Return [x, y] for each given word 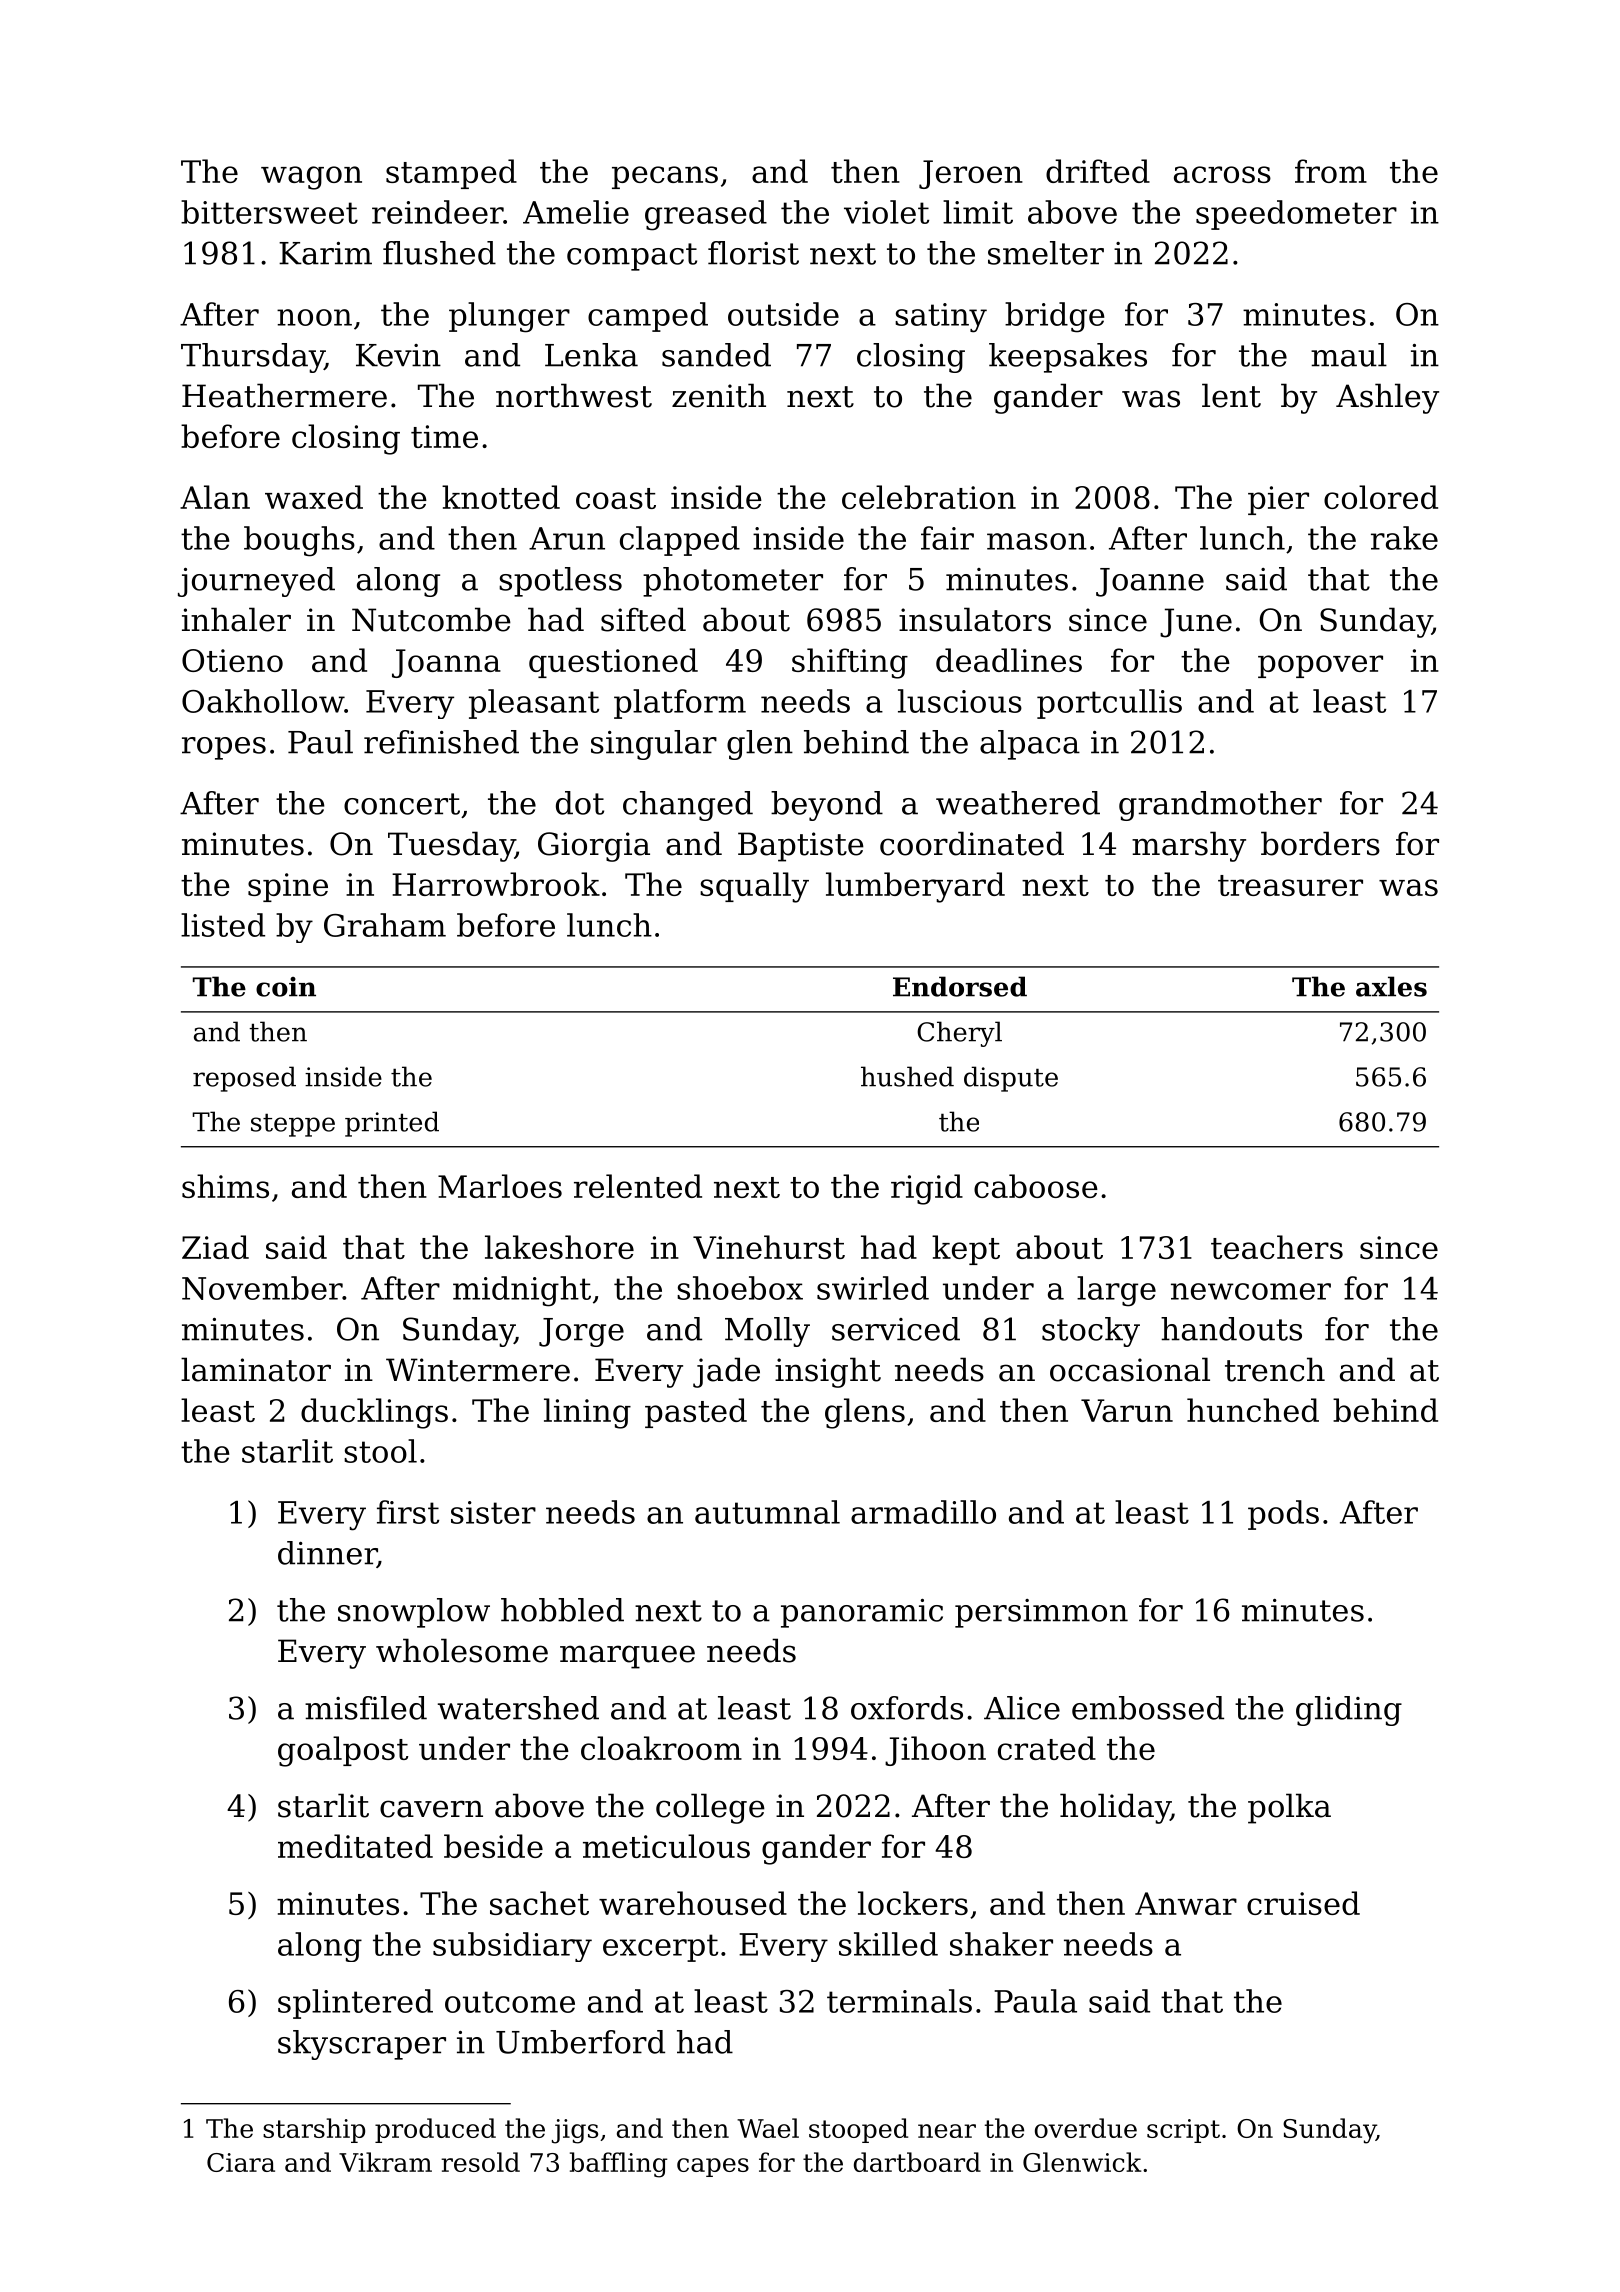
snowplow [414, 1613]
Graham [385, 925]
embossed [1148, 1708]
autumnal [767, 1512]
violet [886, 212]
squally [754, 887]
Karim [325, 253]
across [1222, 174]
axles [1391, 986]
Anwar [1186, 1903]
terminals [899, 2001]
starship [314, 2130]
